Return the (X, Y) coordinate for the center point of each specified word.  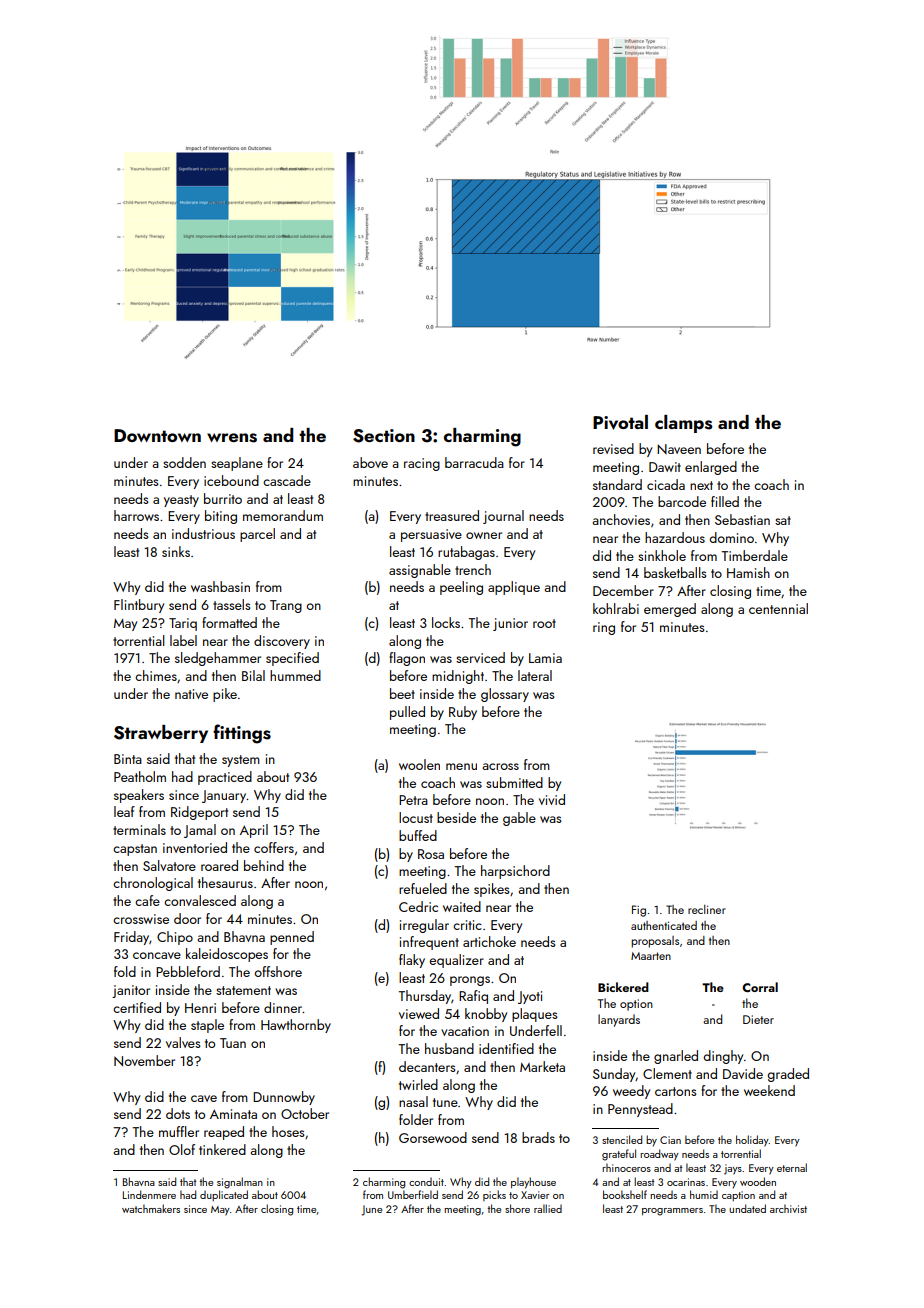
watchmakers (151, 1208)
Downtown (157, 435)
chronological (153, 884)
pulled (407, 713)
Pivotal (620, 422)
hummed (295, 675)
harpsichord (515, 872)
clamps (683, 424)
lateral (535, 675)
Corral (760, 987)
